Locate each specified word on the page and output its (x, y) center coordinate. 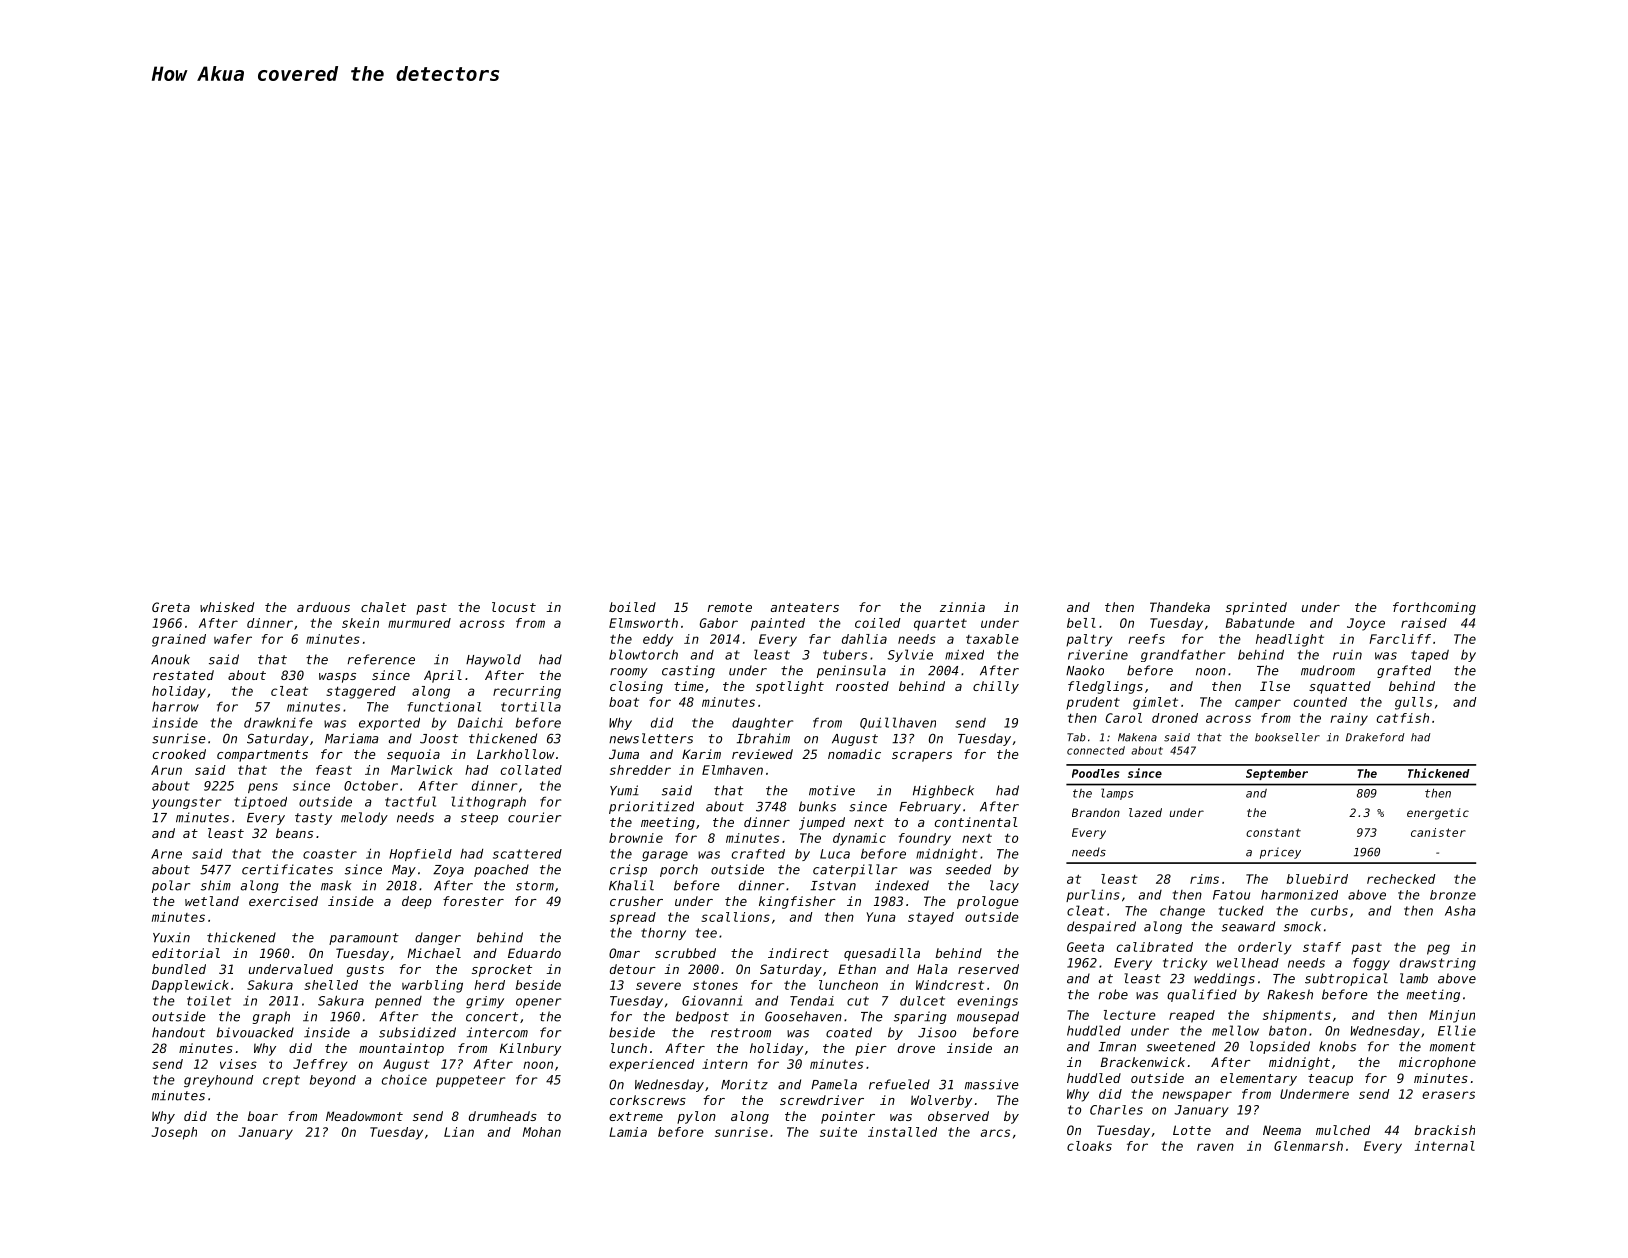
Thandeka (1180, 607)
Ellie (1457, 1030)
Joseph (174, 1133)
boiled (632, 607)
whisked (227, 607)
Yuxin (171, 937)
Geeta (1085, 947)
